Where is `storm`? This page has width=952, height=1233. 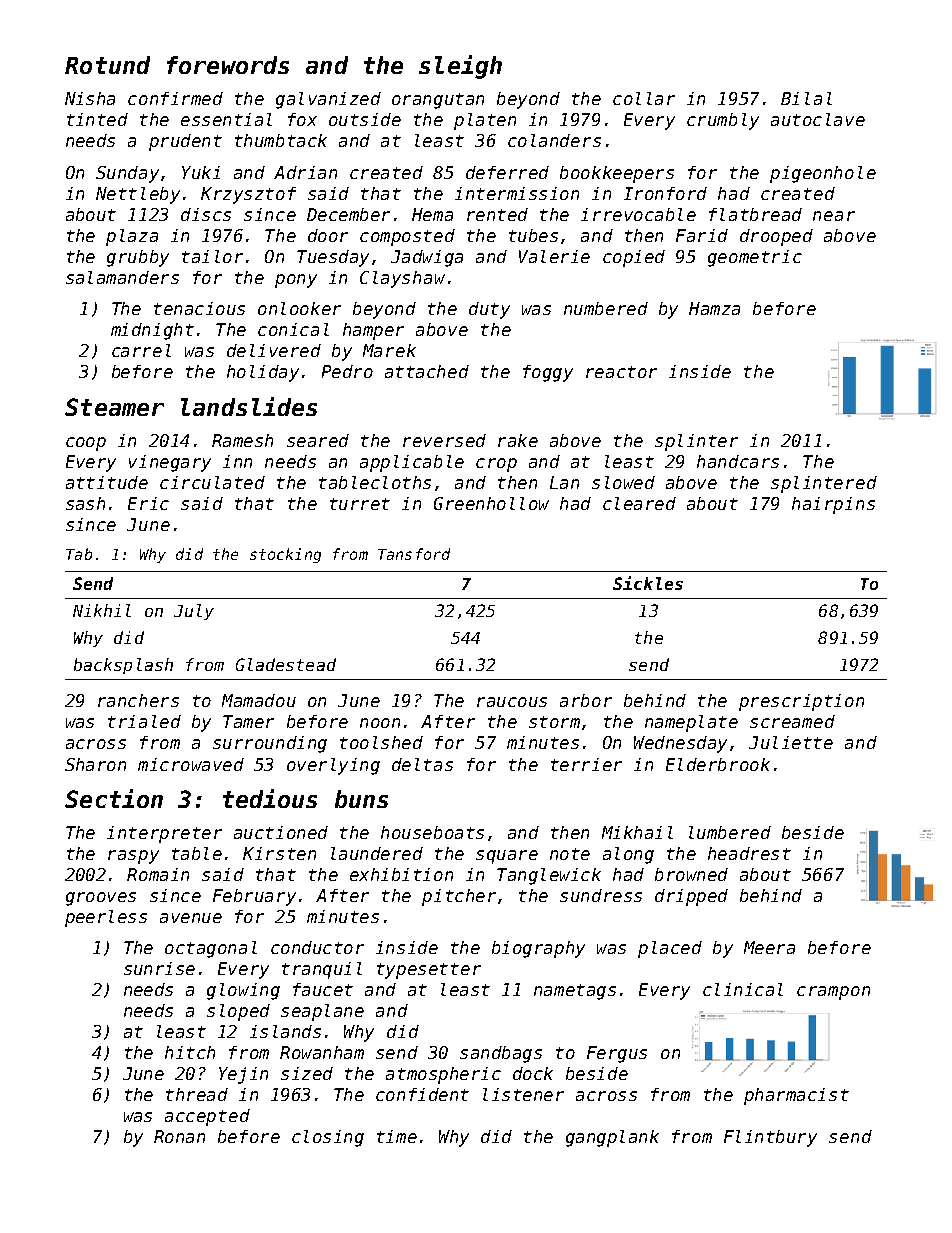 storm is located at coordinates (554, 722).
